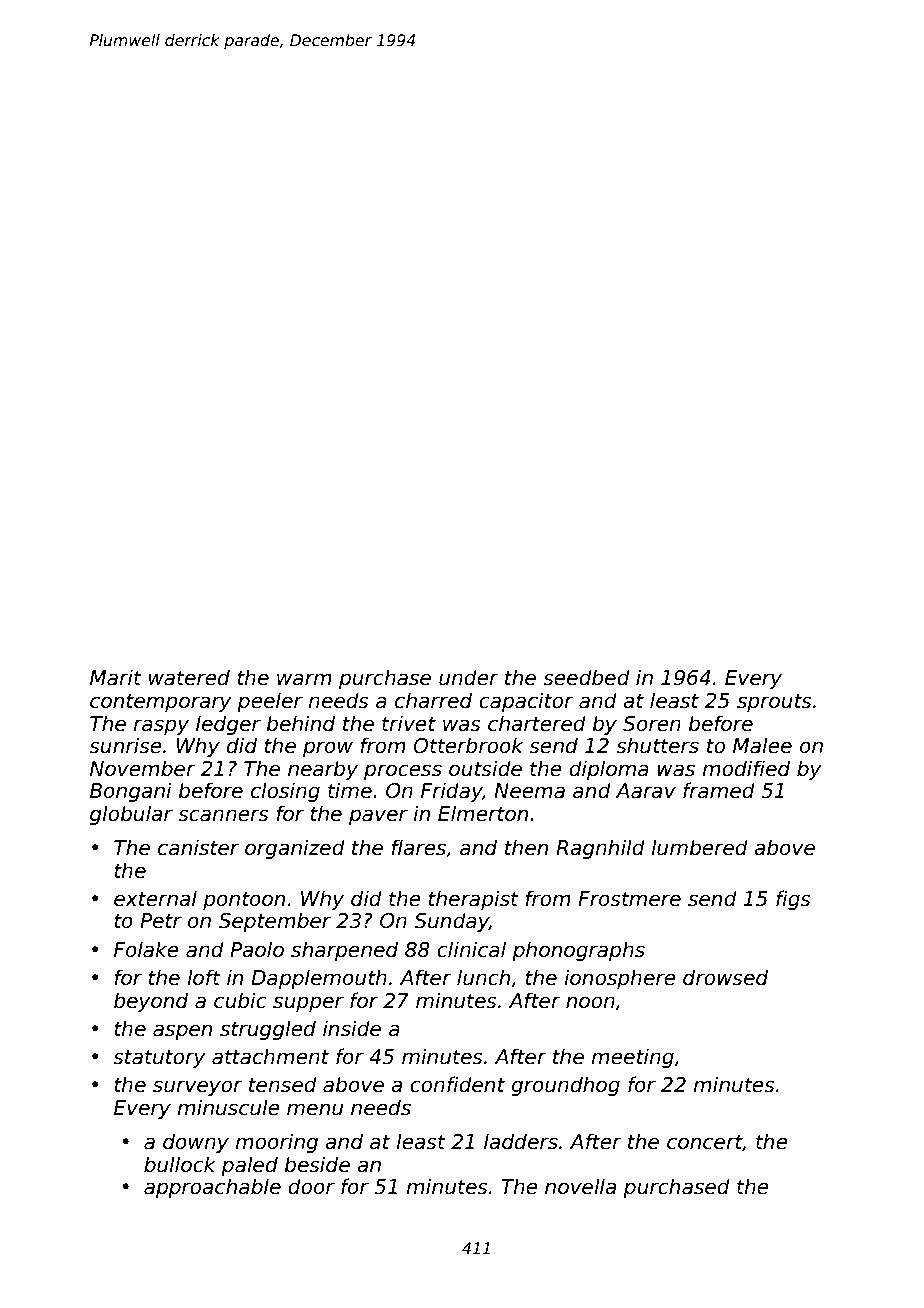 The height and width of the page is (1308, 924). Describe the element at coordinates (719, 790) in the page. I see `framed` at that location.
